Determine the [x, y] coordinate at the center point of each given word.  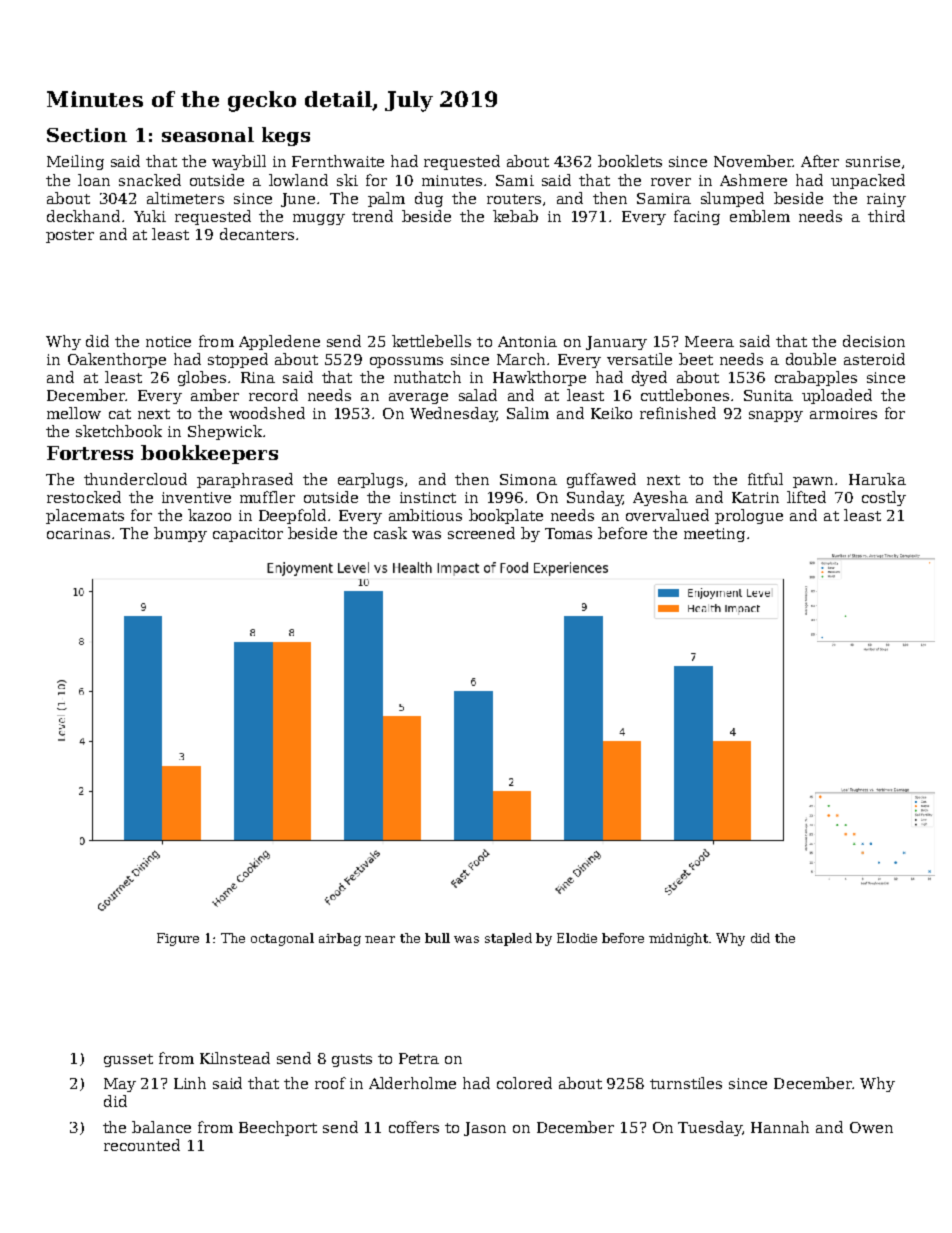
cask [390, 533]
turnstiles [686, 1083]
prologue [749, 516]
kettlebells [431, 341]
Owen [871, 1127]
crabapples [816, 378]
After [820, 161]
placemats [85, 516]
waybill [239, 162]
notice [168, 341]
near [380, 939]
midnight [678, 939]
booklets [630, 161]
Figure [178, 939]
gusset [128, 1060]
